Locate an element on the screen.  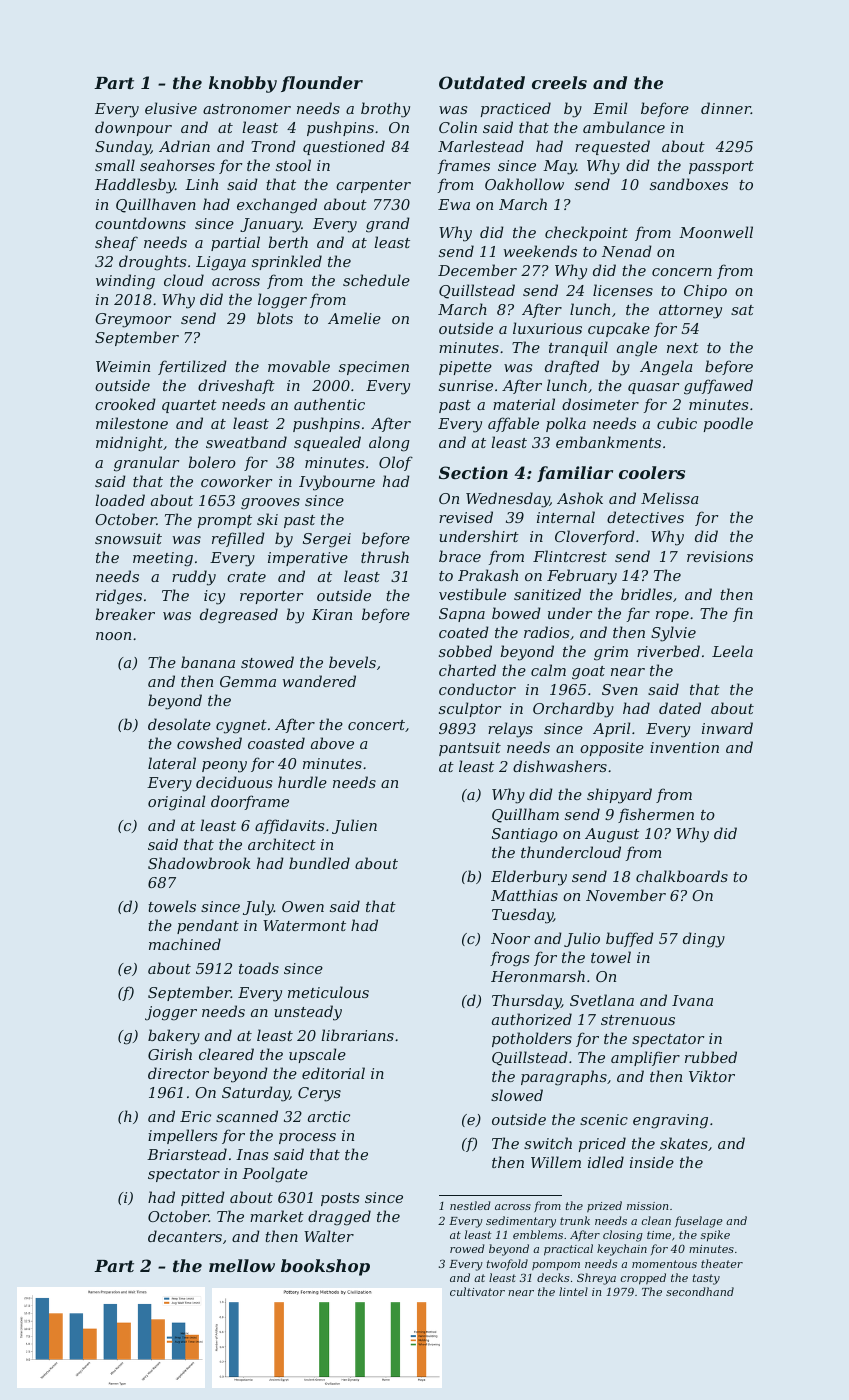
cultivator is located at coordinates (477, 1291).
